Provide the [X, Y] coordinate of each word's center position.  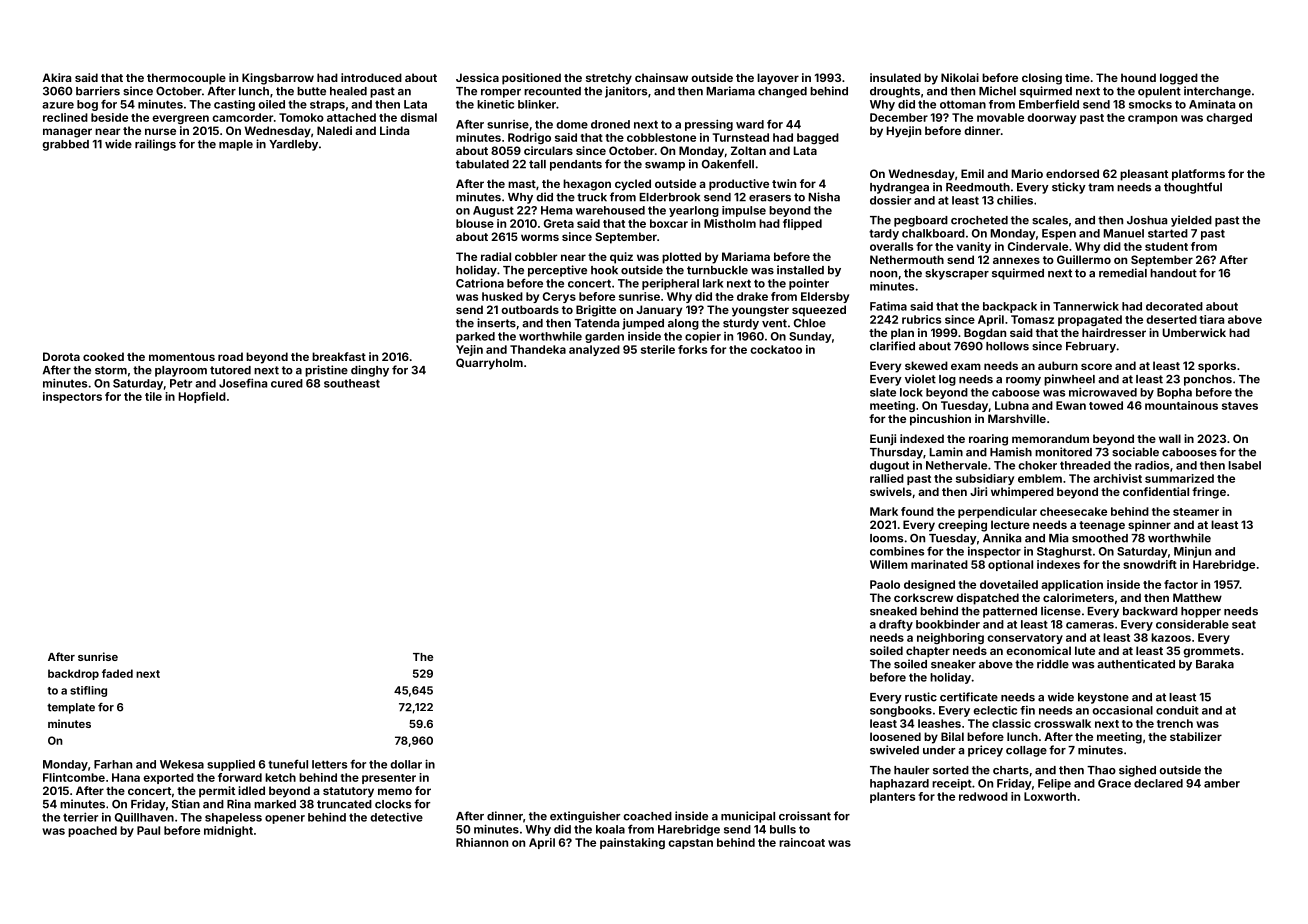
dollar [406, 764]
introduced [371, 77]
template [71, 708]
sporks [1217, 367]
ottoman [963, 104]
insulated [895, 77]
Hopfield [202, 397]
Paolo [885, 584]
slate [883, 392]
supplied [231, 765]
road [230, 356]
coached [647, 816]
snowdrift [1150, 564]
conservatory [1025, 639]
